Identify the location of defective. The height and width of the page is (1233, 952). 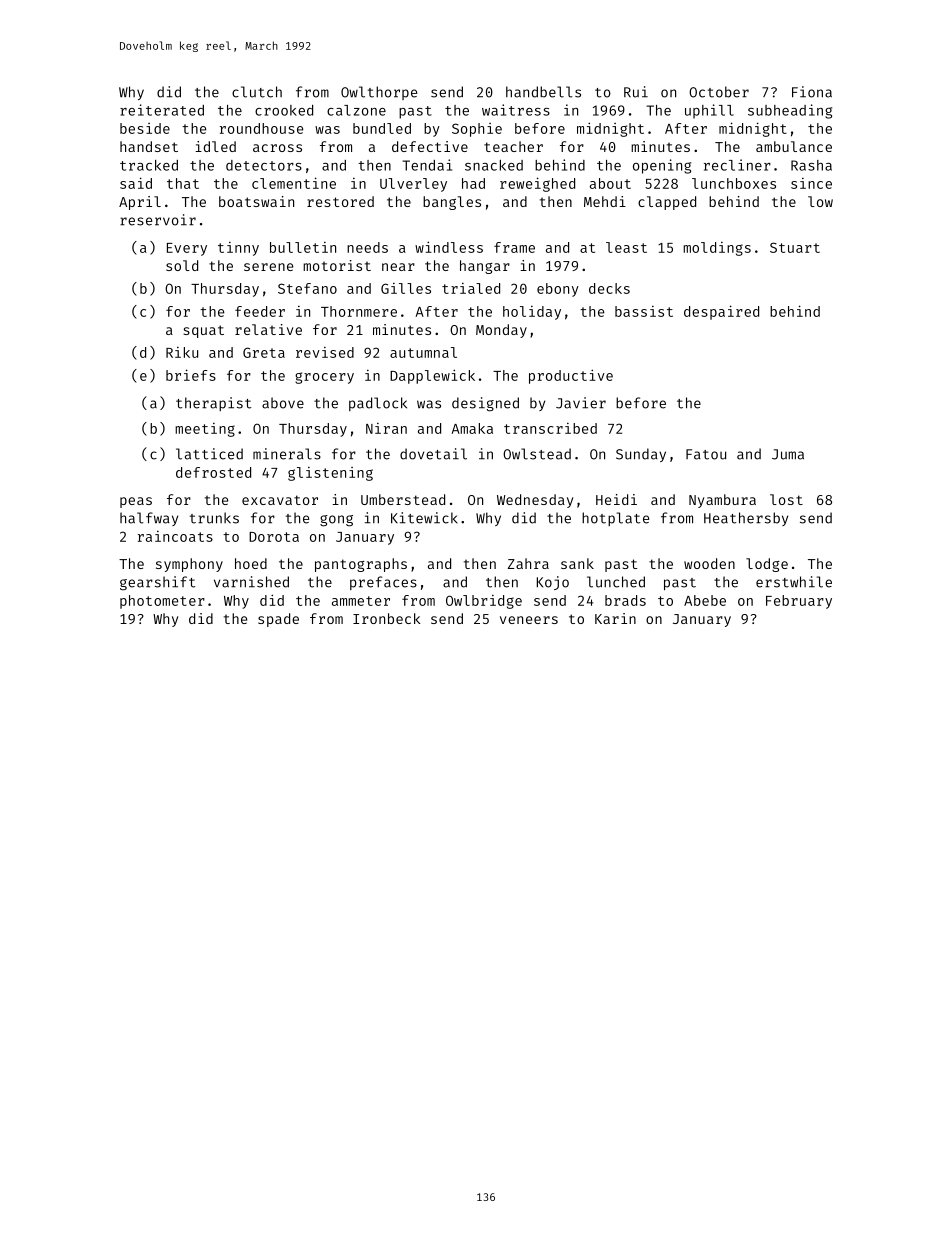
(430, 146).
